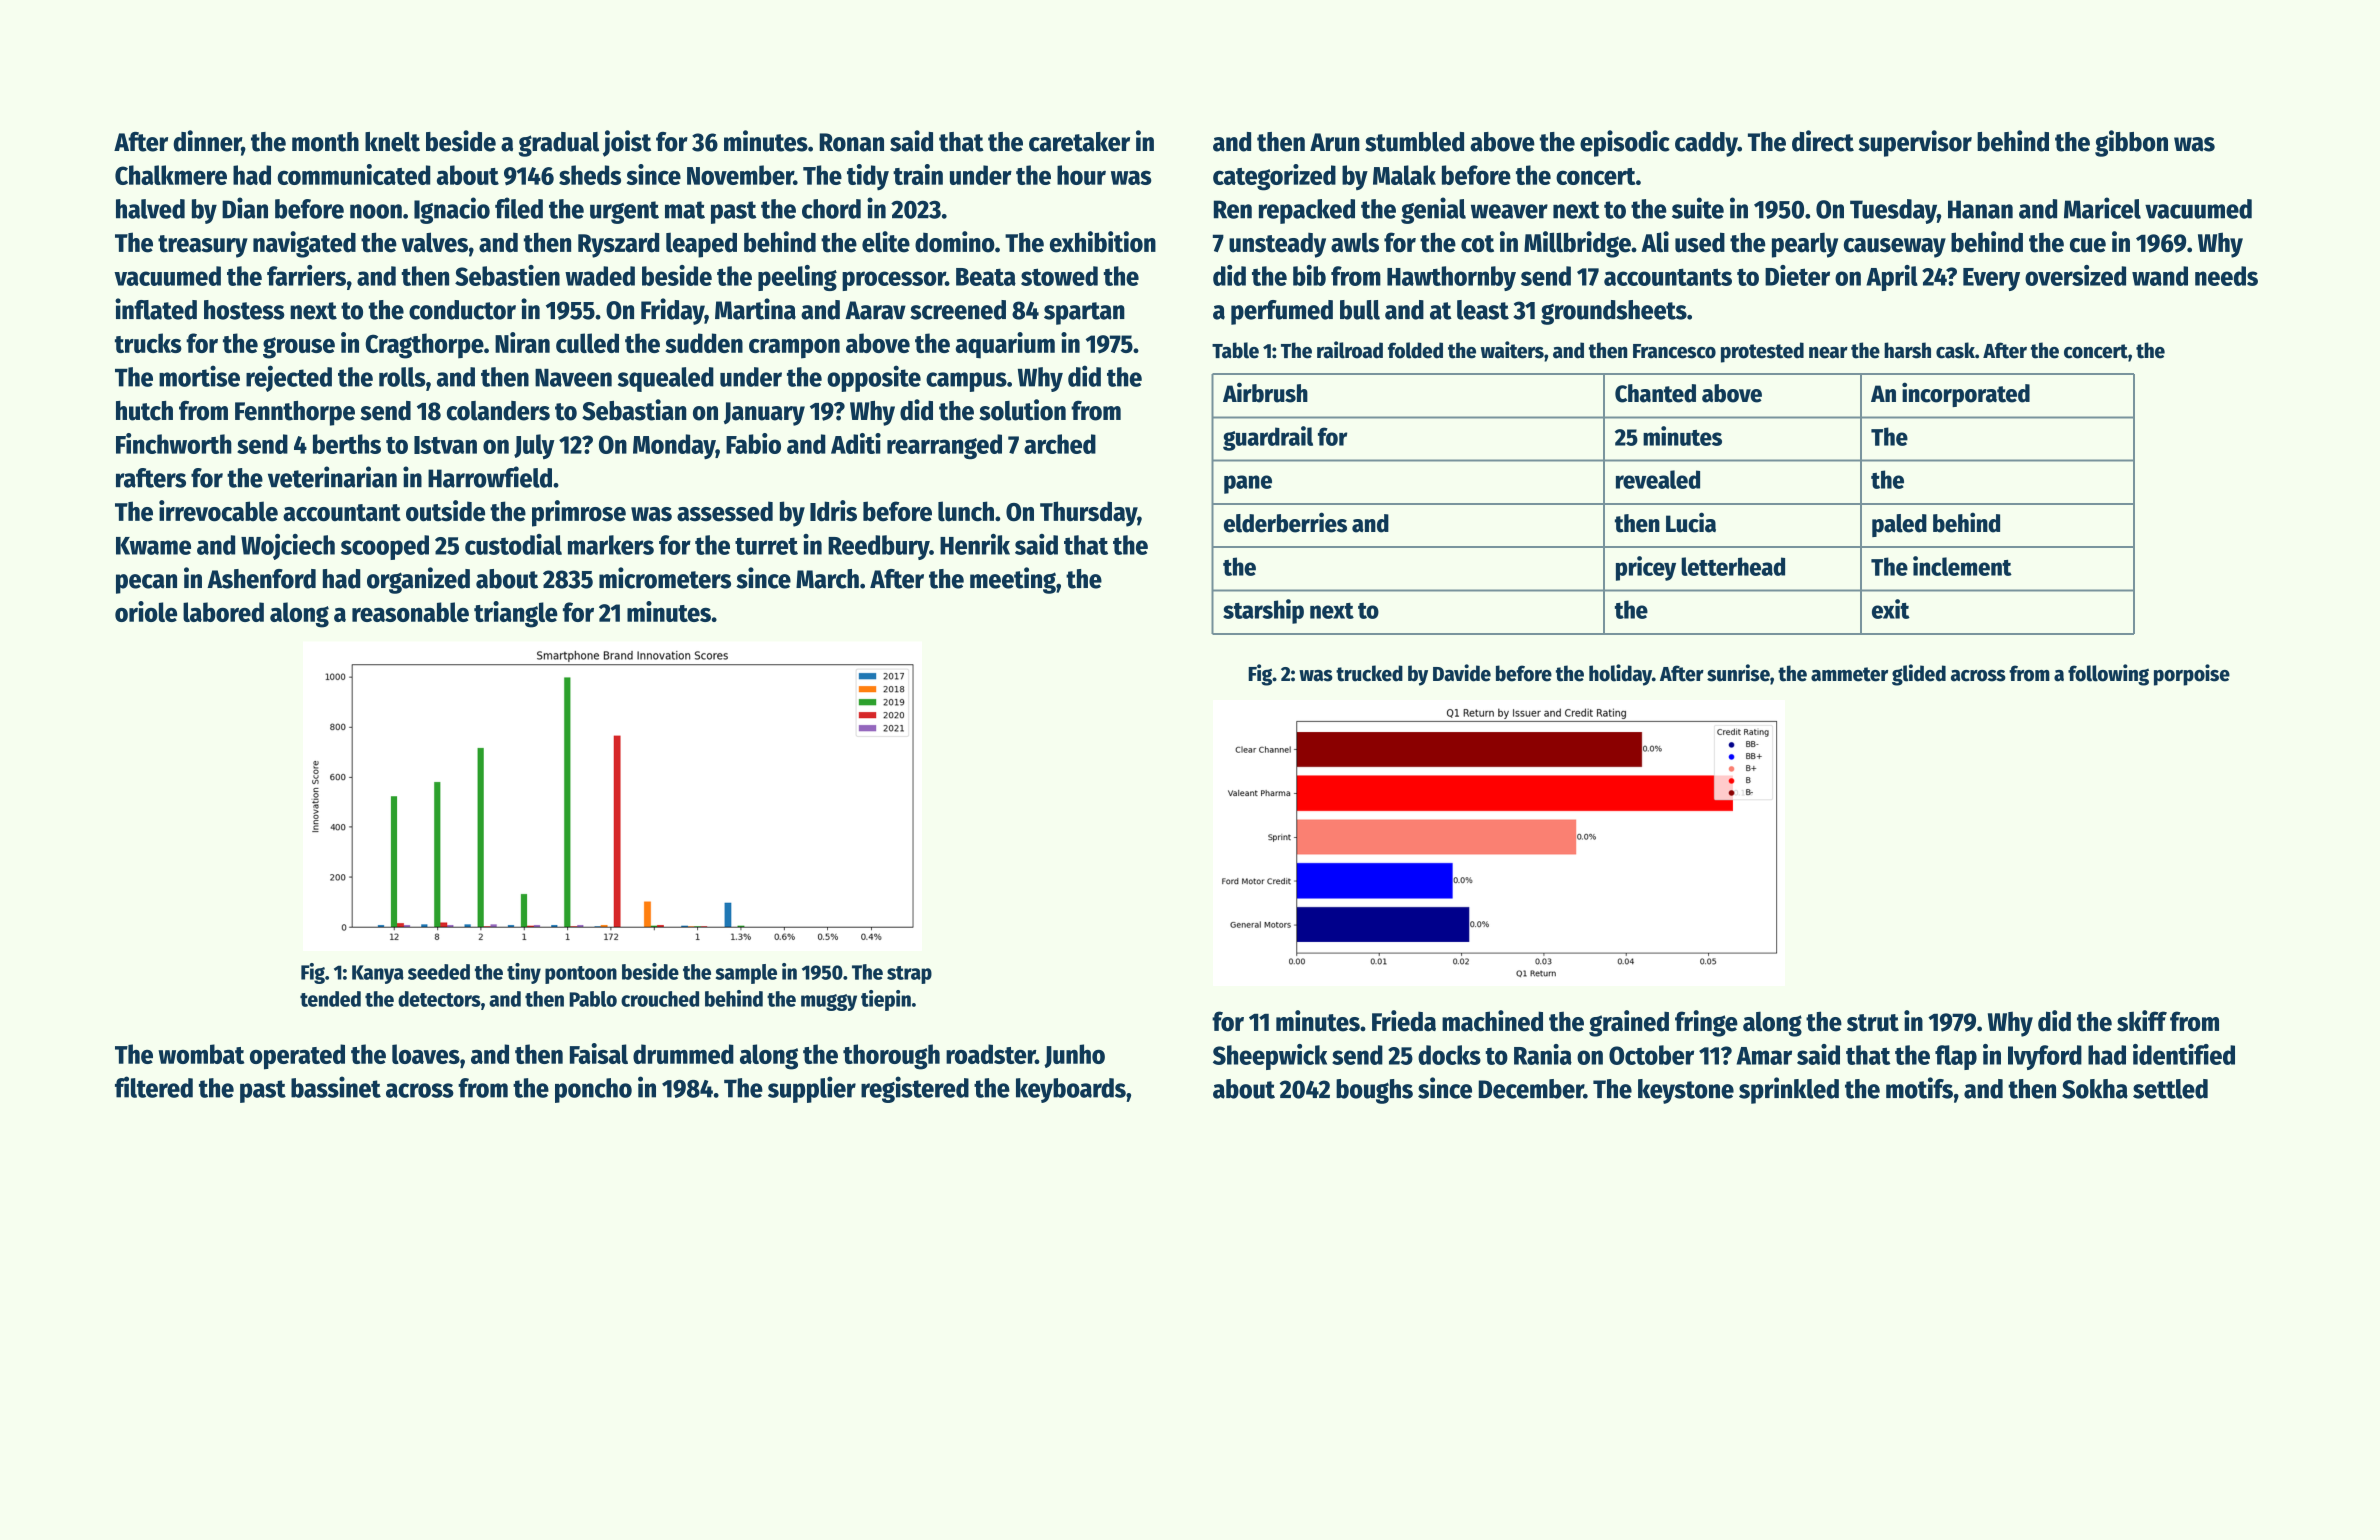  Describe the element at coordinates (418, 580) in the document. I see `organized` at that location.
